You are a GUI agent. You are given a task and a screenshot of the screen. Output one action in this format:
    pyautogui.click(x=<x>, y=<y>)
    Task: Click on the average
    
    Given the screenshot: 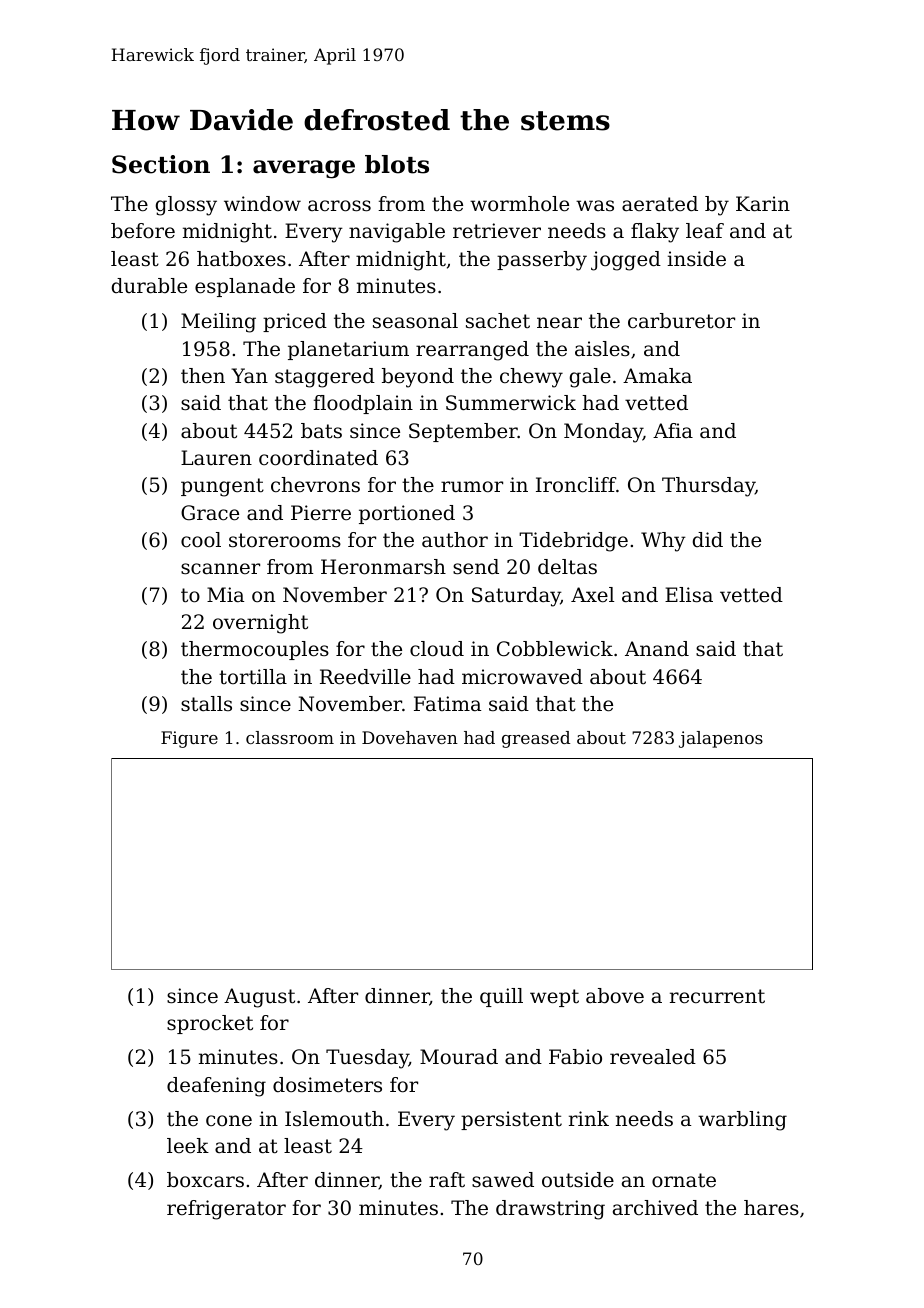 What is the action you would take?
    pyautogui.click(x=304, y=169)
